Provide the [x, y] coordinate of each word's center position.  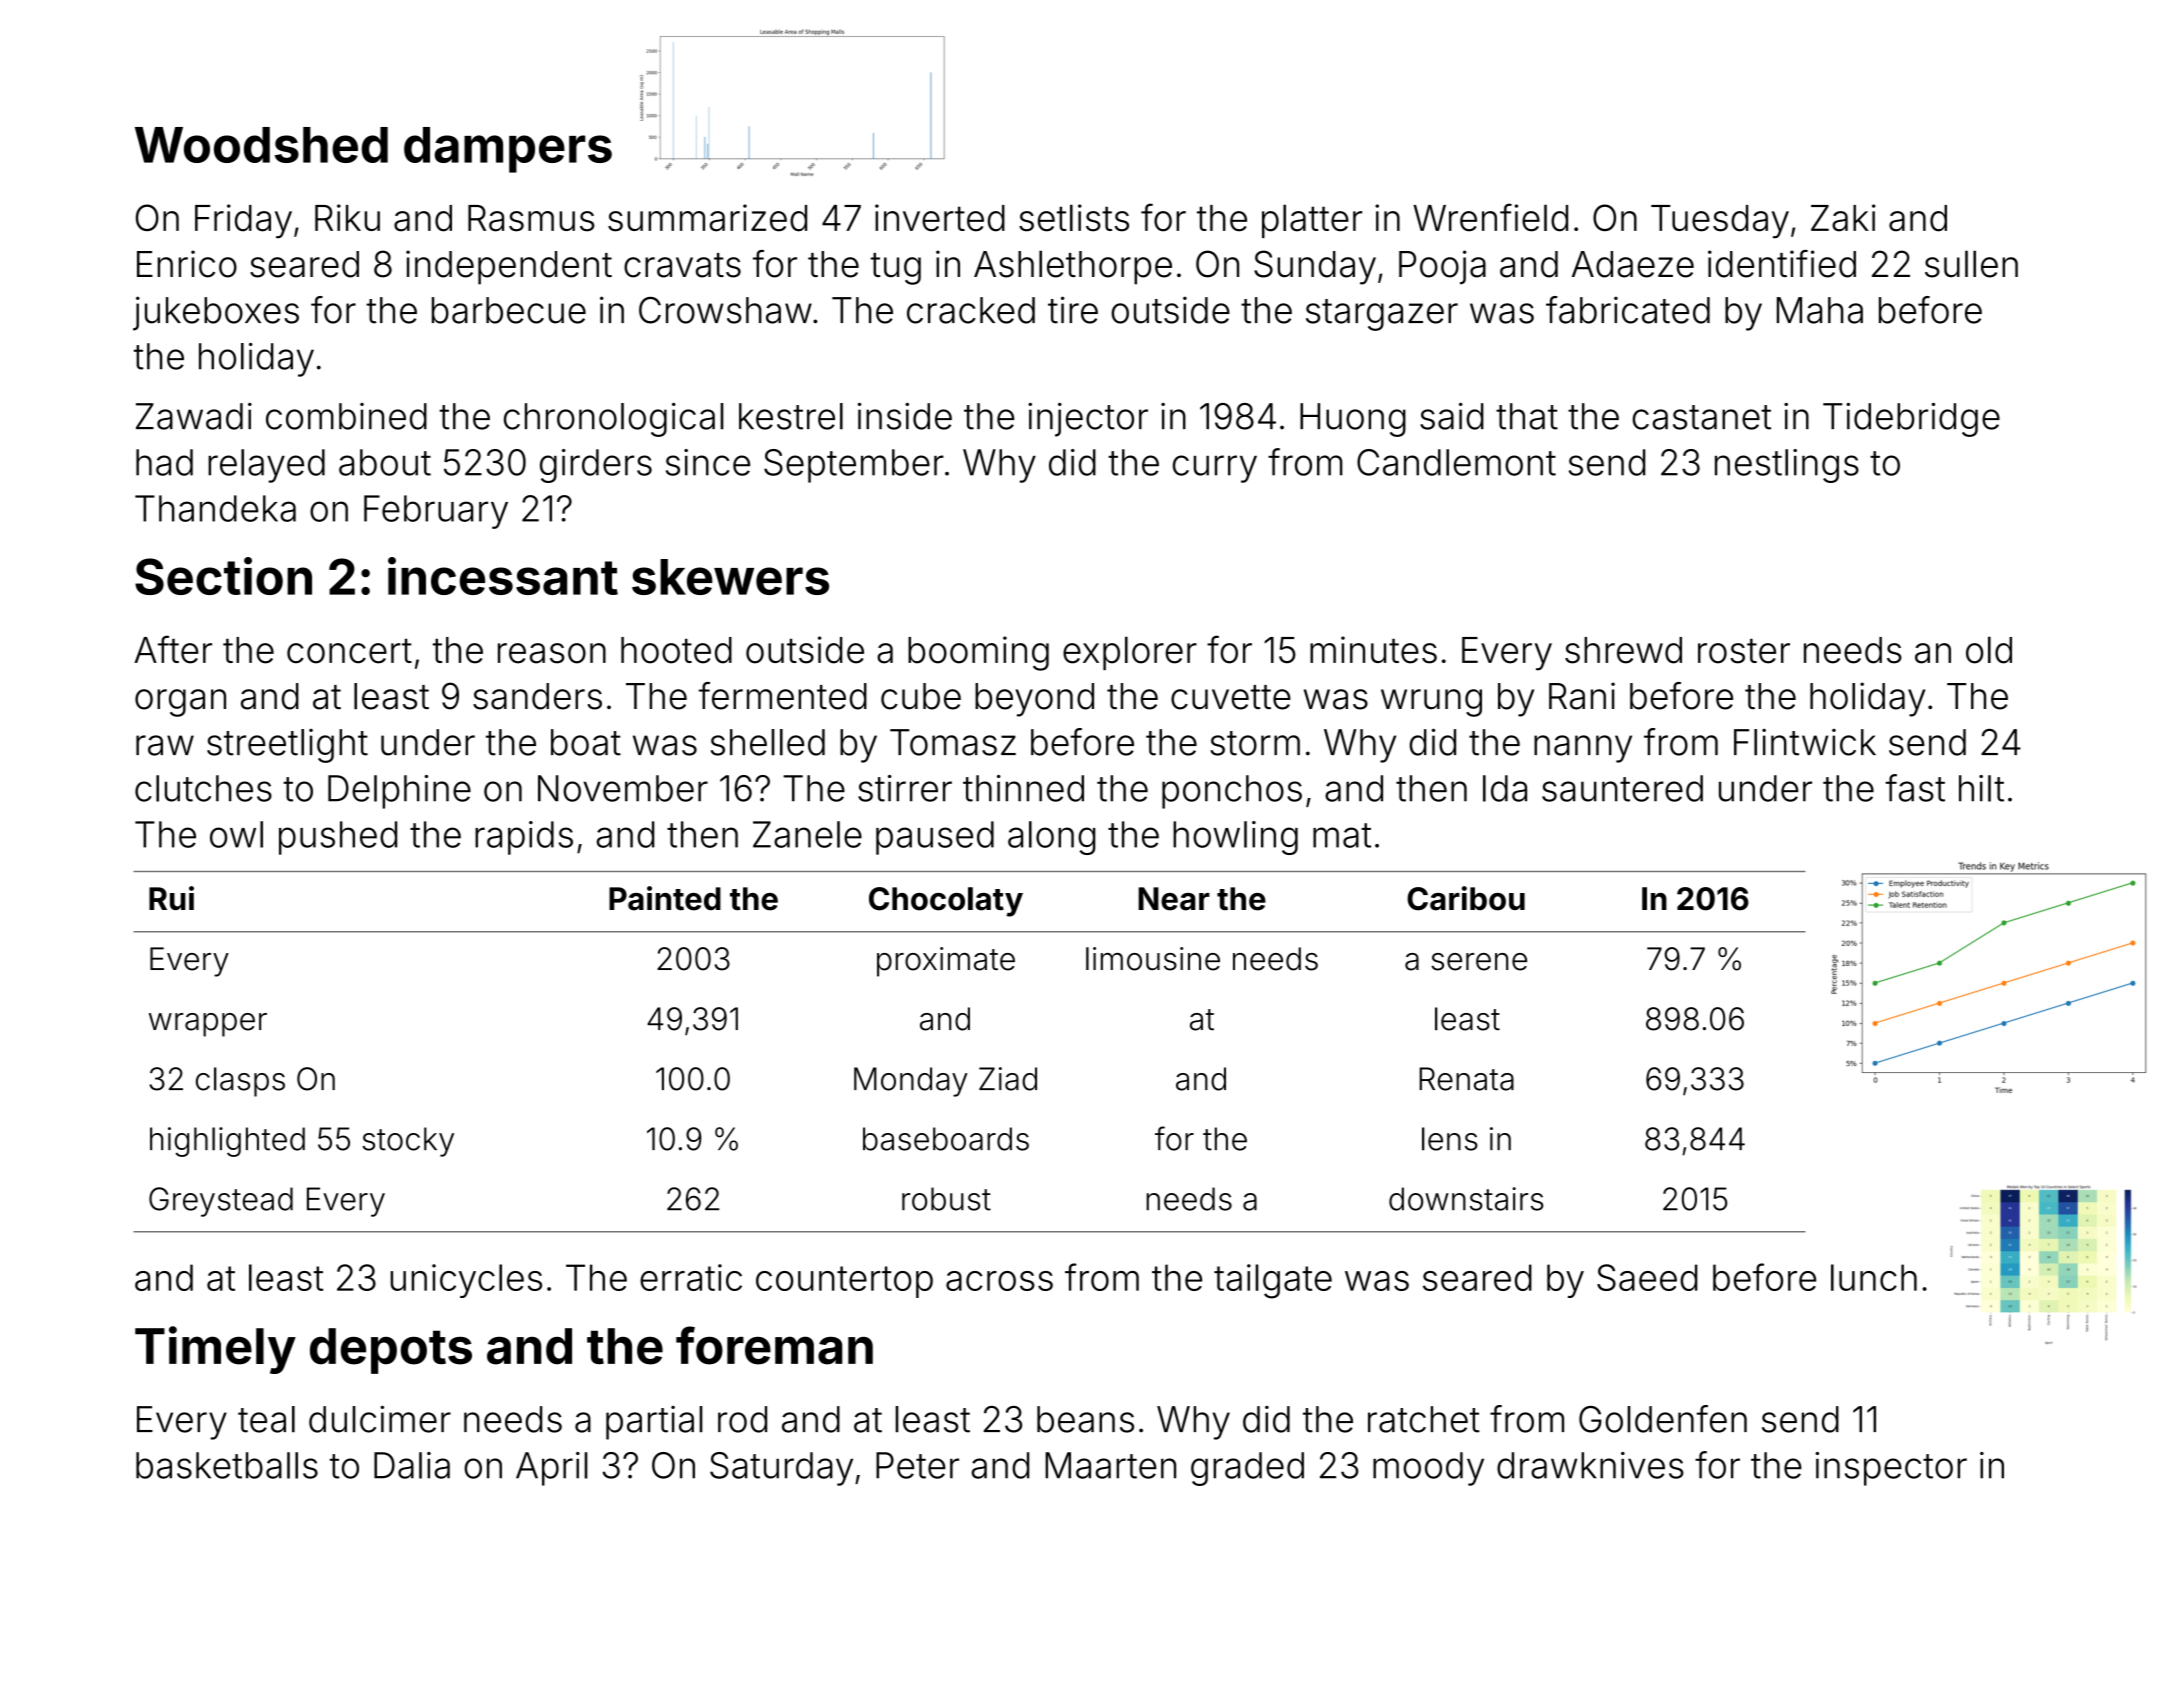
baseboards [946, 1139]
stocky [408, 1142]
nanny [1583, 749]
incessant [503, 576]
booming [978, 653]
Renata [1466, 1079]
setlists [1074, 218]
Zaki [1843, 218]
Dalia [412, 1465]
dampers [508, 150]
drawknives [1590, 1465]
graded [1247, 1469]
